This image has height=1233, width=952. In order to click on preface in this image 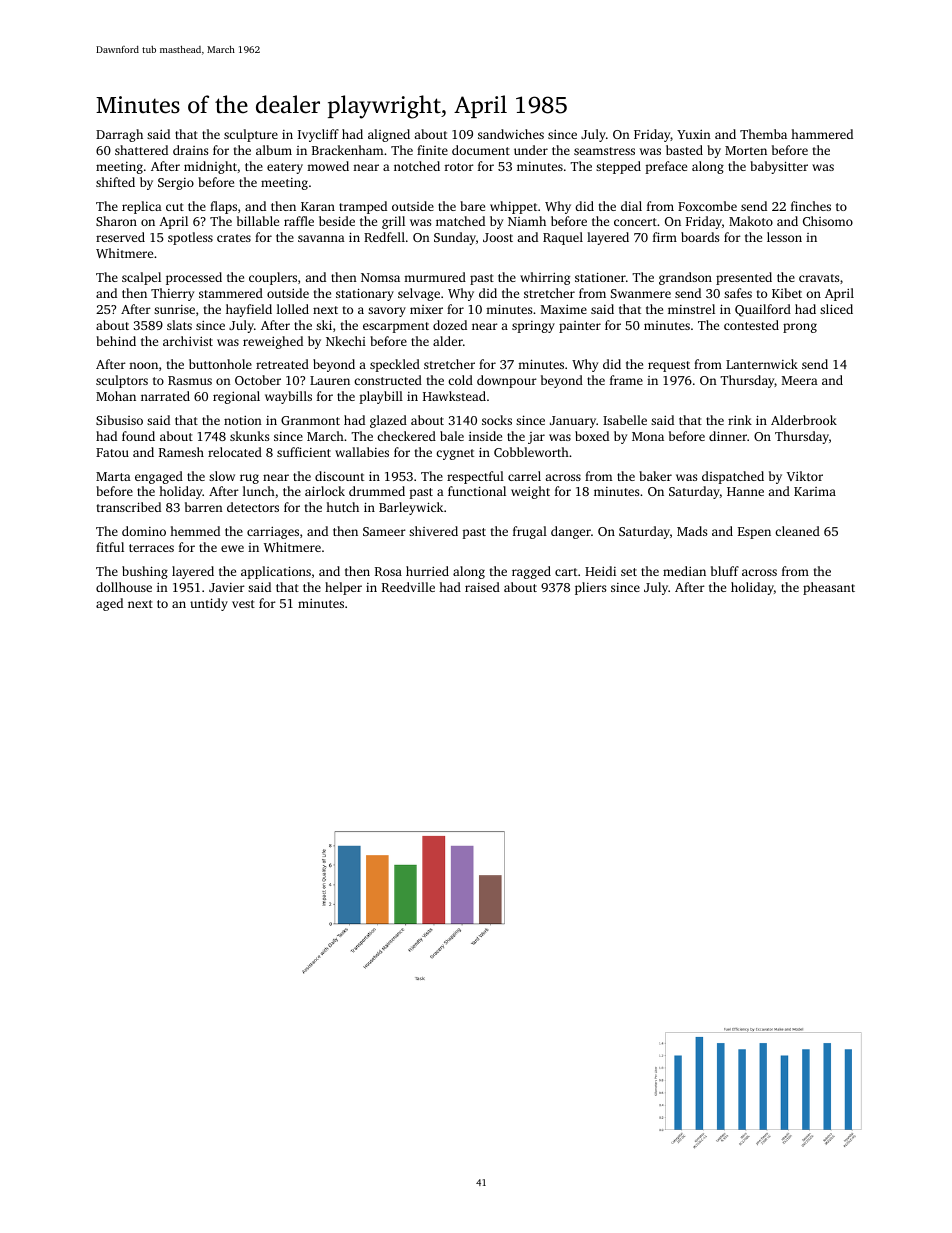, I will do `click(666, 167)`.
